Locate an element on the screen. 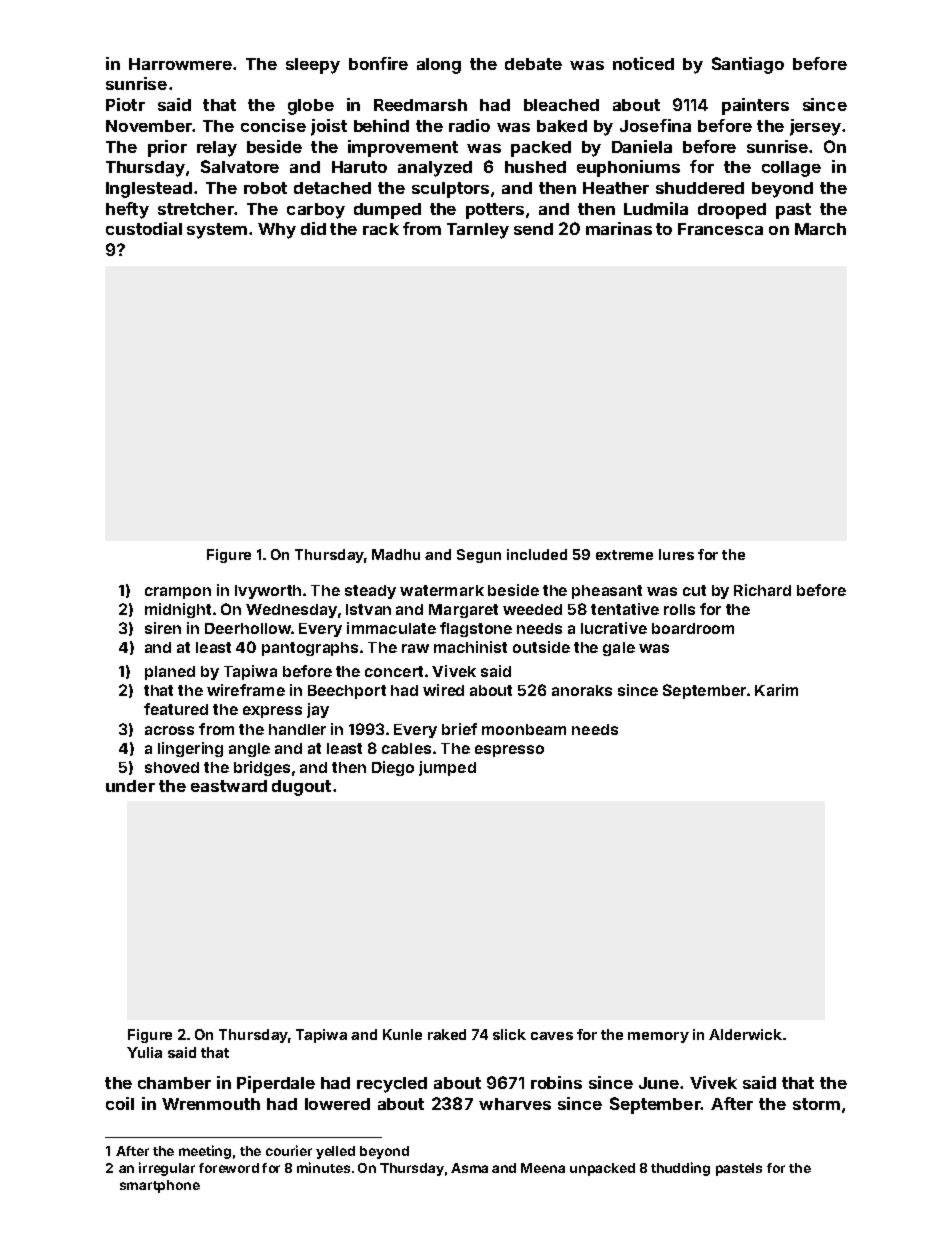 This screenshot has width=952, height=1233. crampon is located at coordinates (178, 593).
